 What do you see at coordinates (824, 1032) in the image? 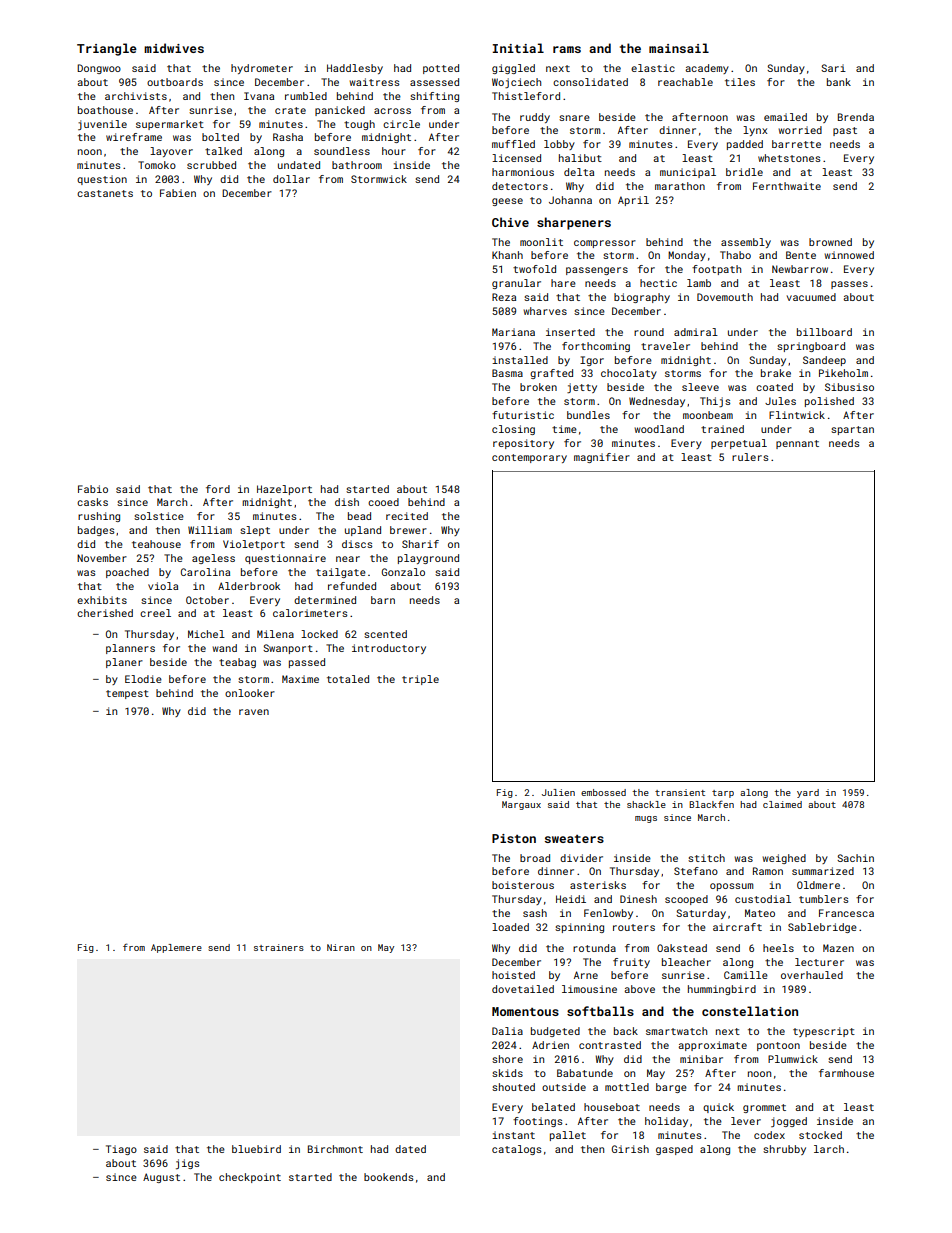
I see `typescript` at bounding box center [824, 1032].
